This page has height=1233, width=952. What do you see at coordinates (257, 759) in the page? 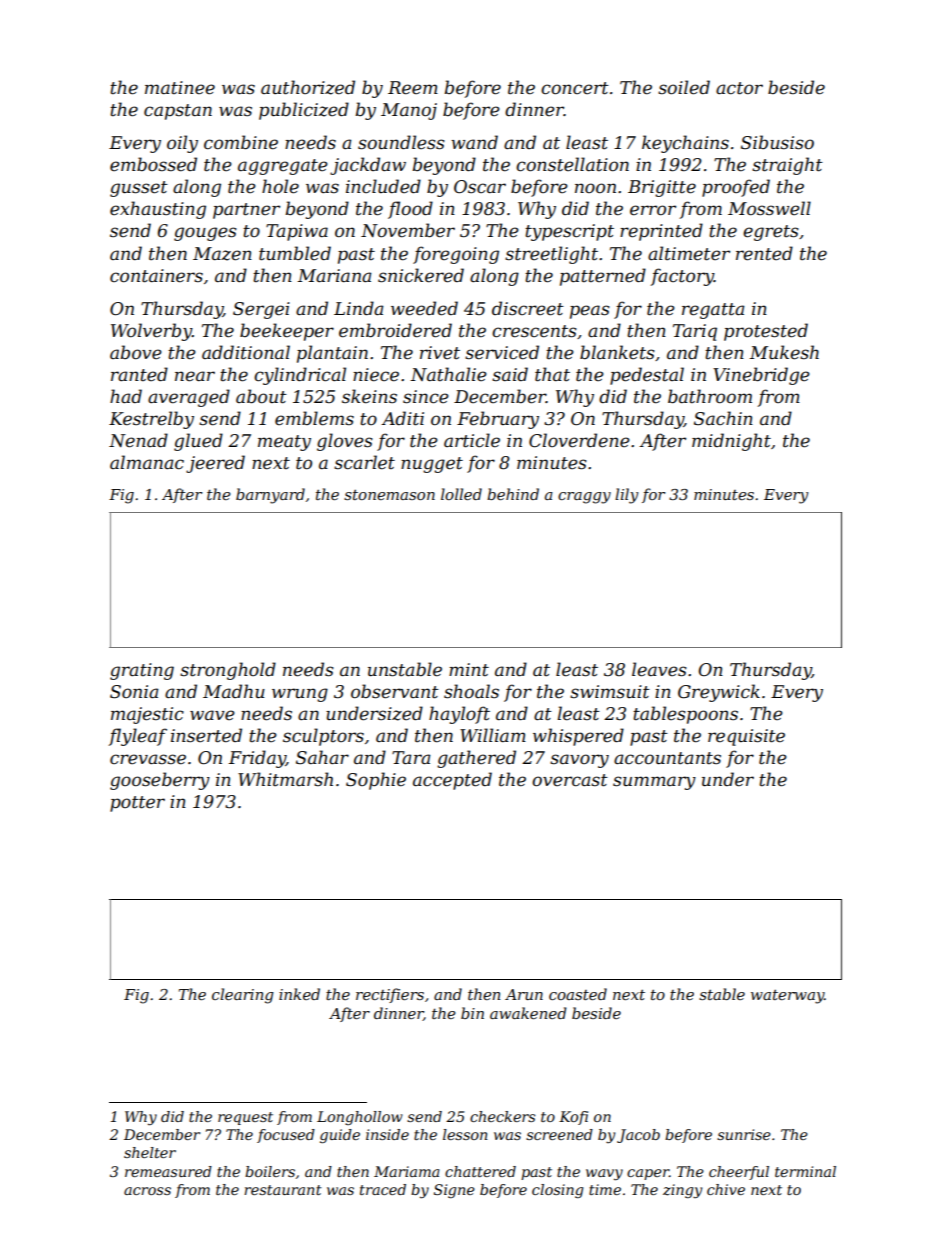
I see `Friday` at bounding box center [257, 759].
